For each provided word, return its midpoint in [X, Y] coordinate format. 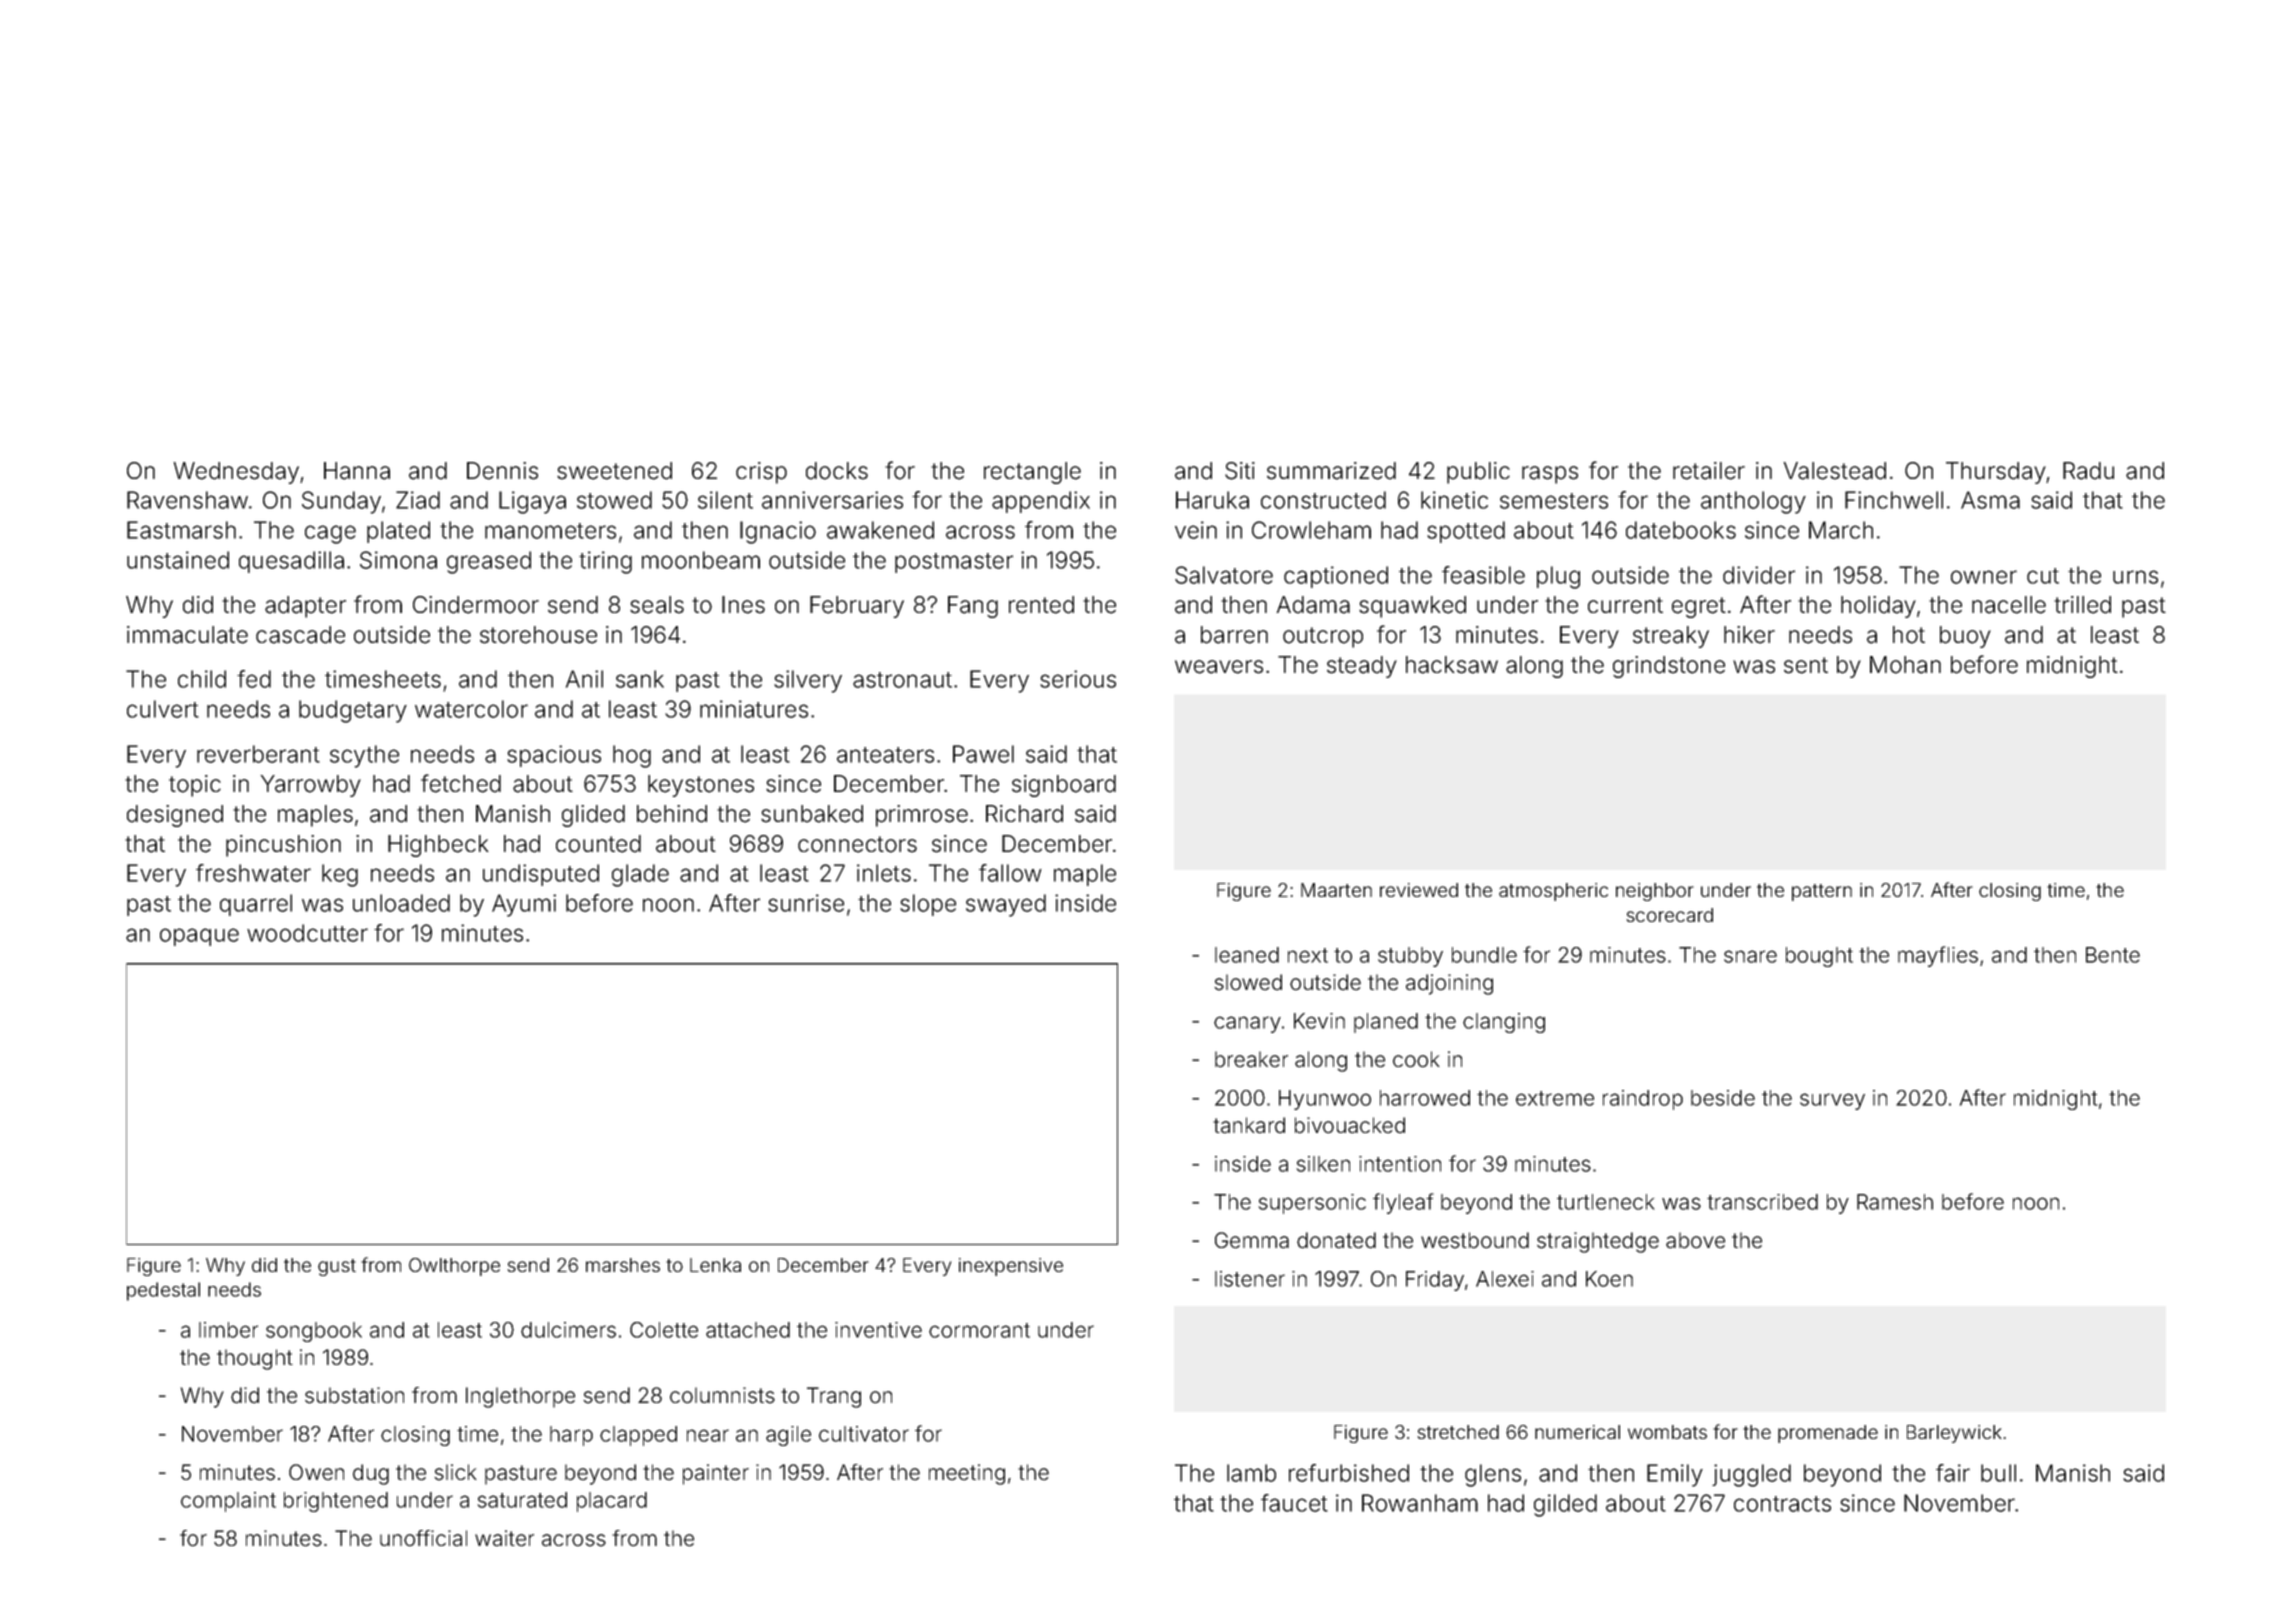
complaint [228, 1502]
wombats [1667, 1432]
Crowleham [1311, 530]
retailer [1709, 471]
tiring [605, 562]
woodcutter [307, 933]
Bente [2113, 955]
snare [1750, 956]
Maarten [1336, 890]
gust [337, 1267]
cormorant [979, 1330]
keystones [701, 786]
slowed [1248, 982]
